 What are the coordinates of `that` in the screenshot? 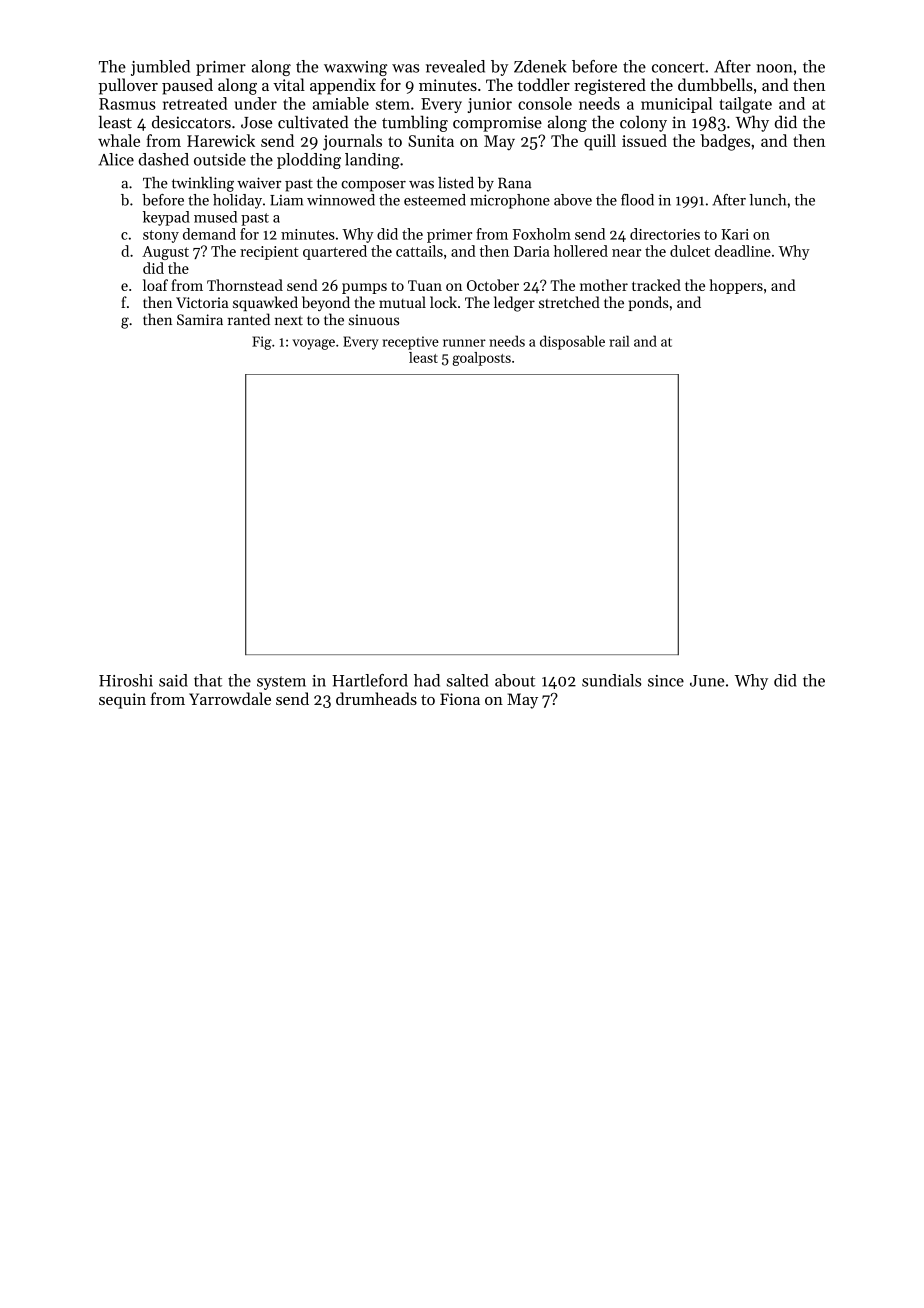 It's located at (208, 680).
